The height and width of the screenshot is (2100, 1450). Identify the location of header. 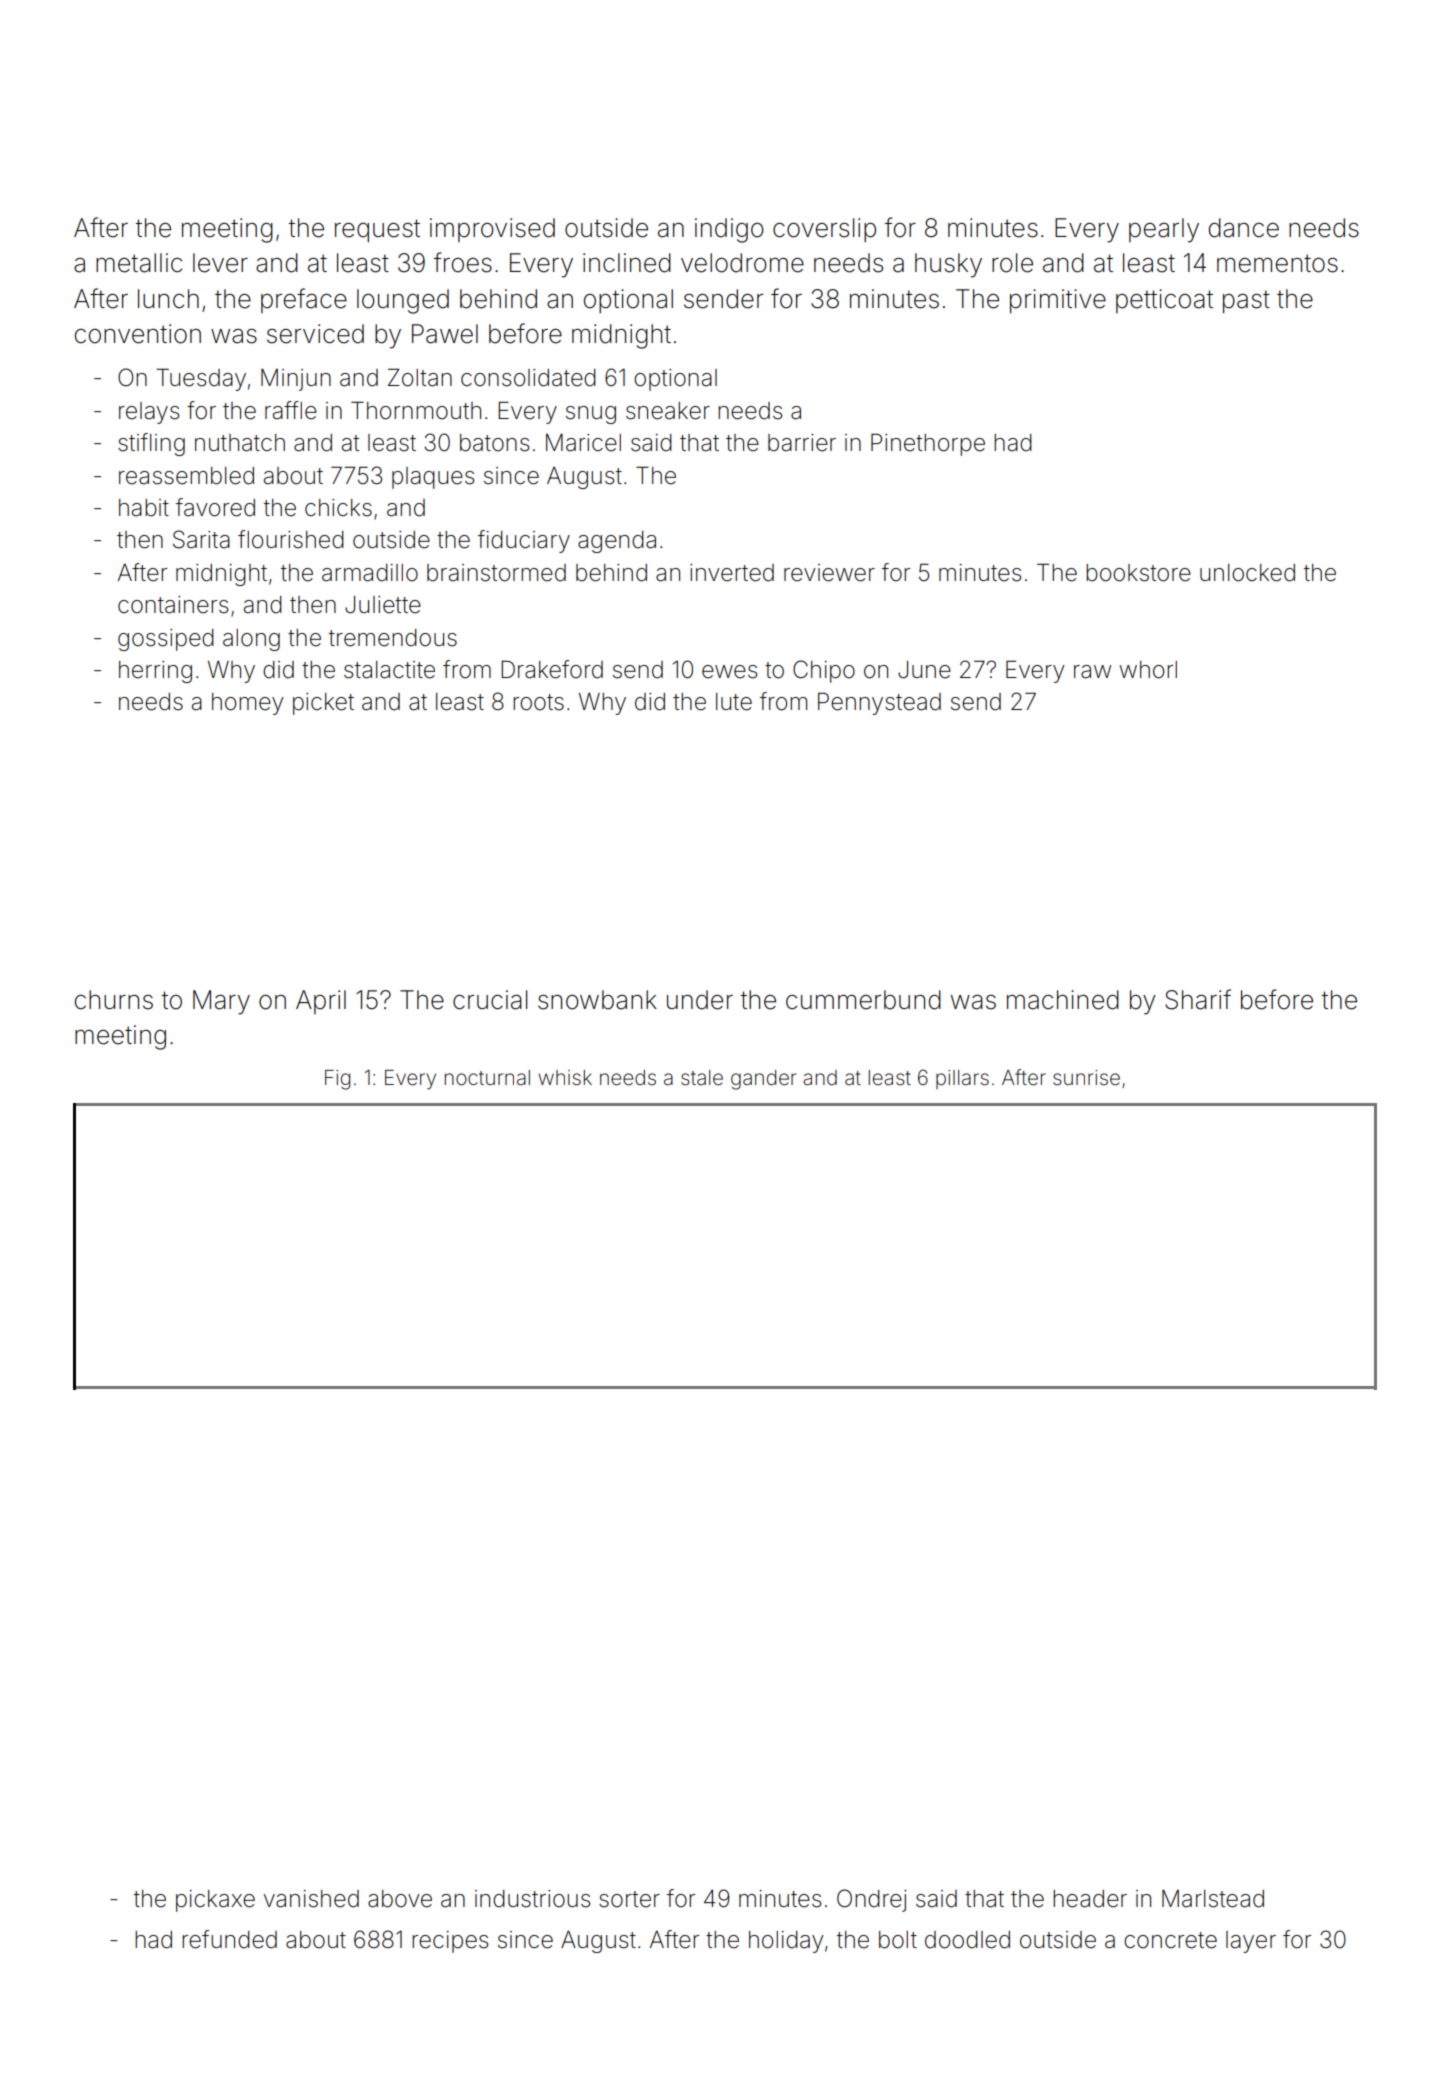
(1090, 1899).
